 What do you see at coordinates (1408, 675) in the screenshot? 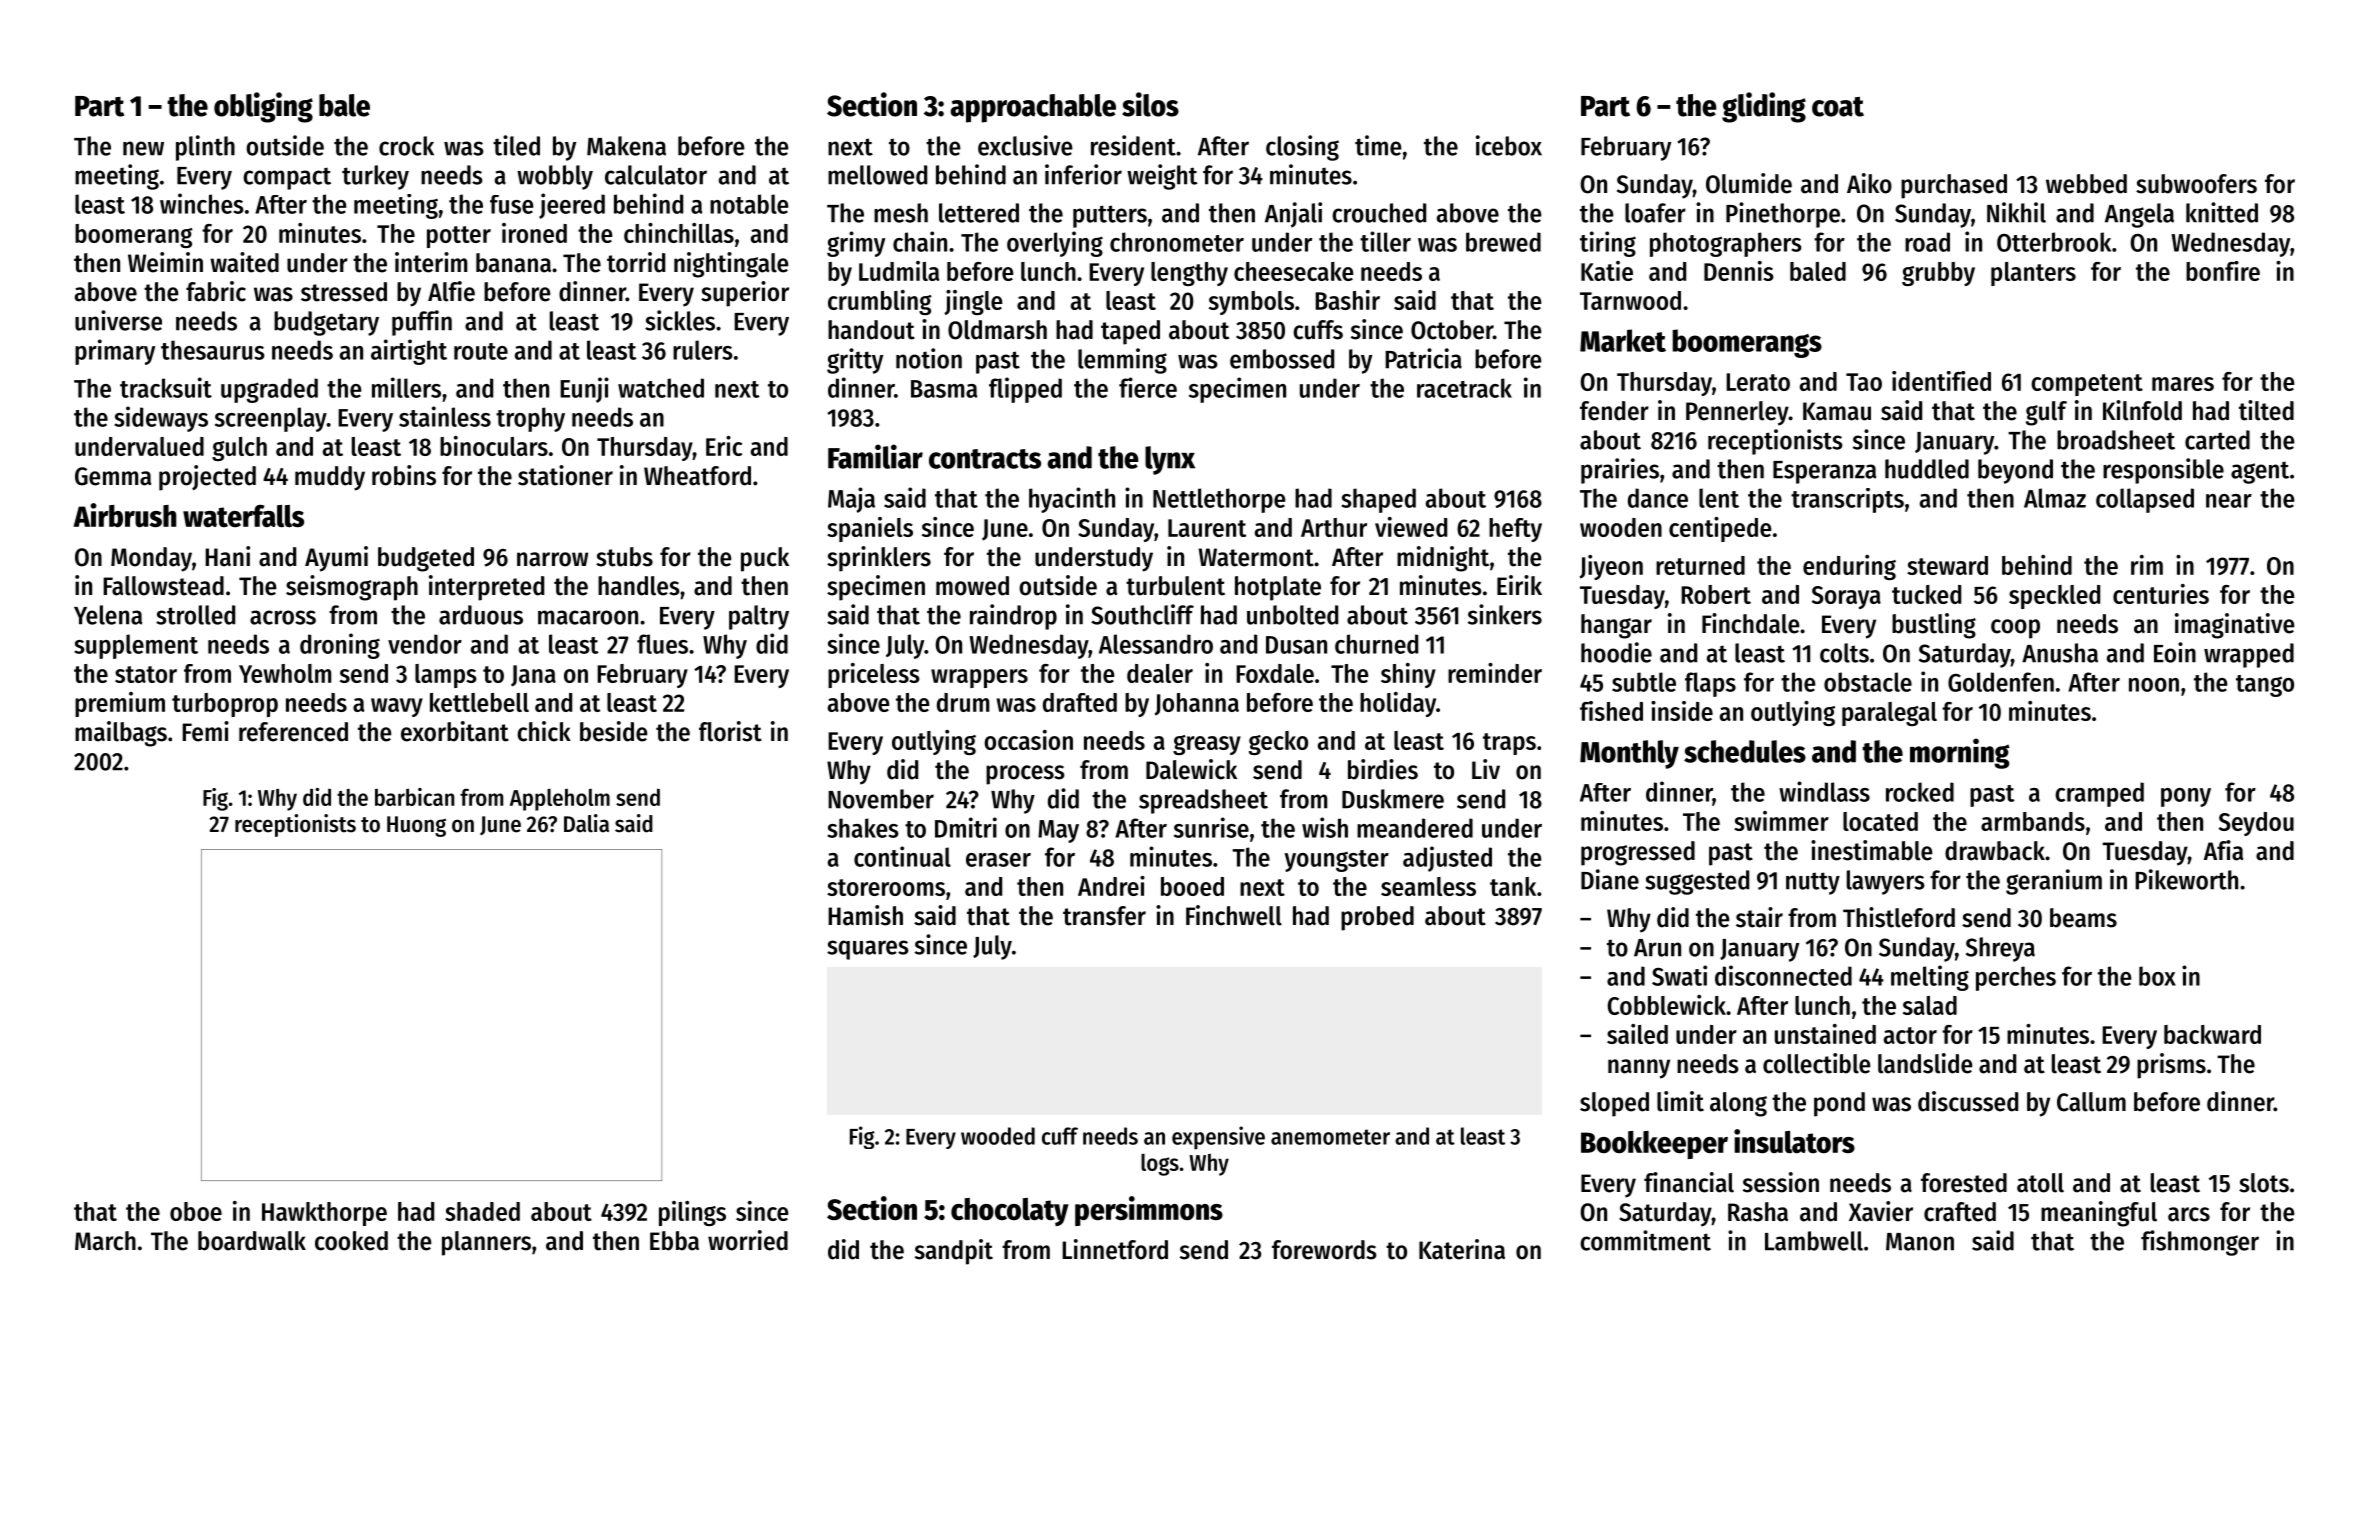
I see `shiny` at bounding box center [1408, 675].
